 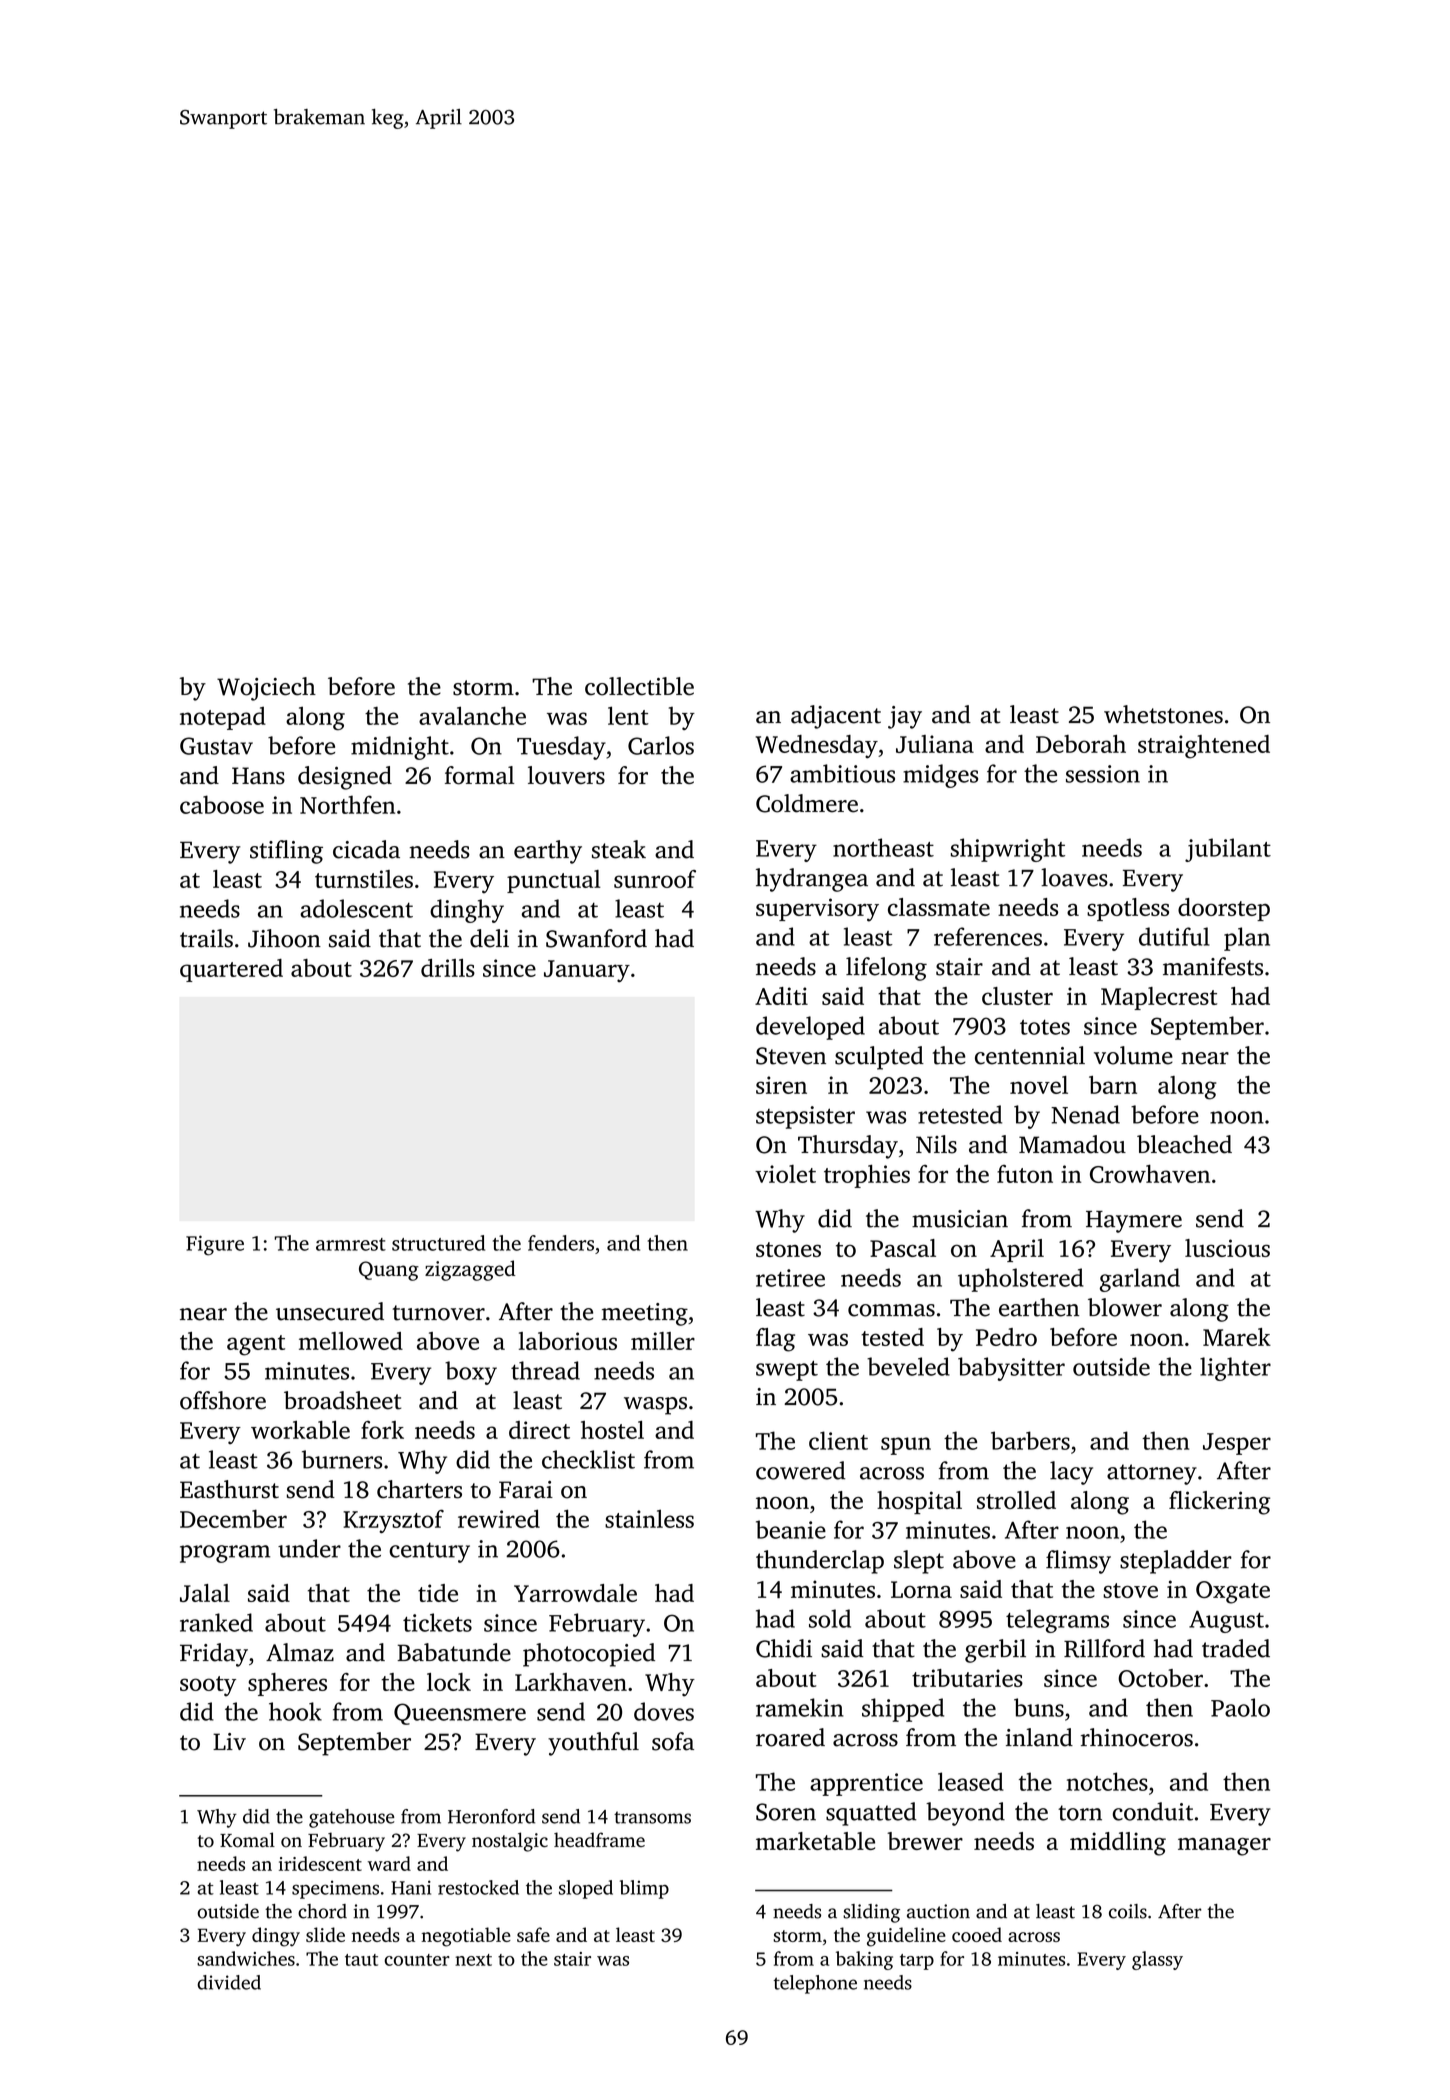 I want to click on retiree, so click(x=790, y=1278).
